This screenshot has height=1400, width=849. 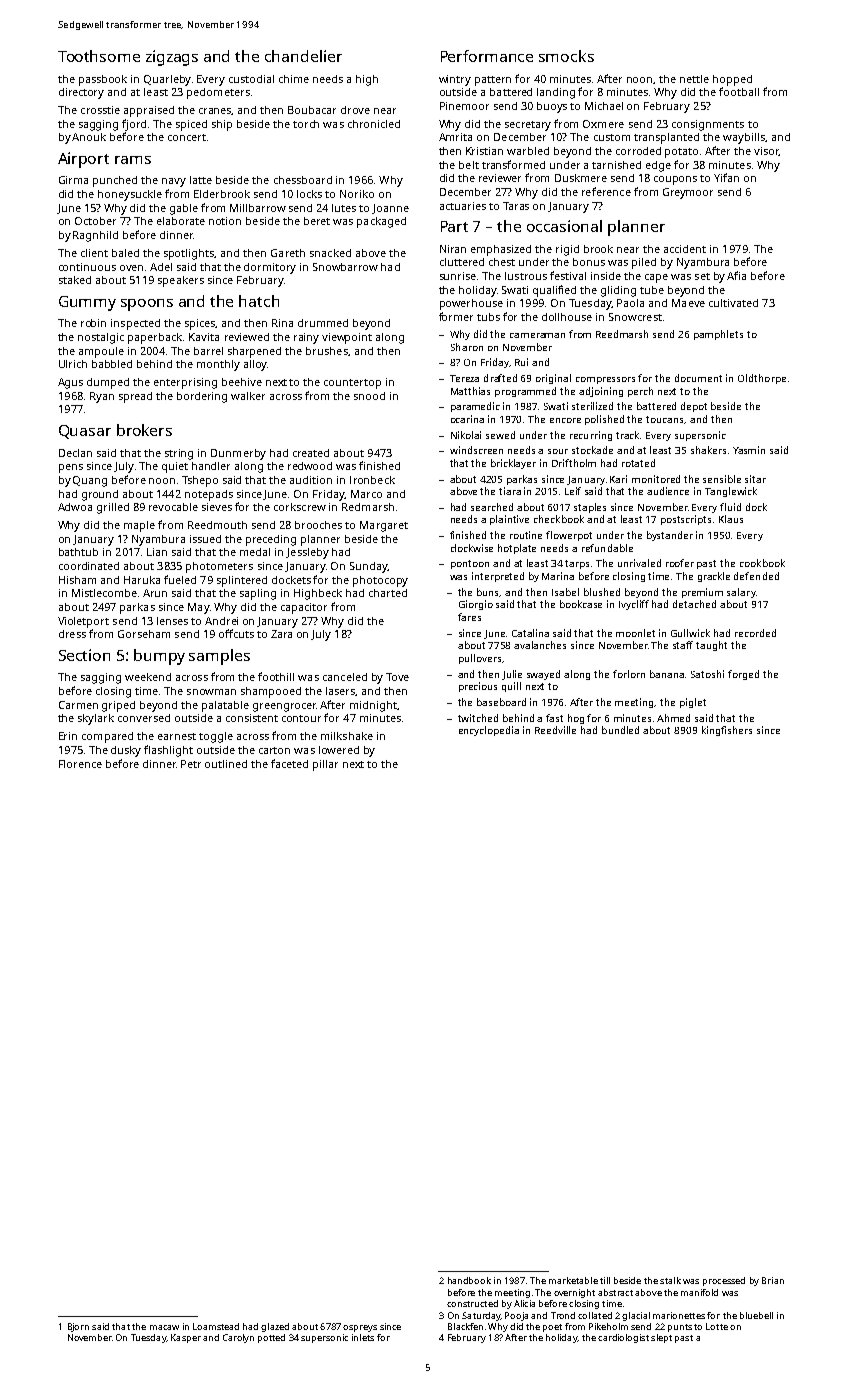 What do you see at coordinates (191, 764) in the screenshot?
I see `Petr` at bounding box center [191, 764].
